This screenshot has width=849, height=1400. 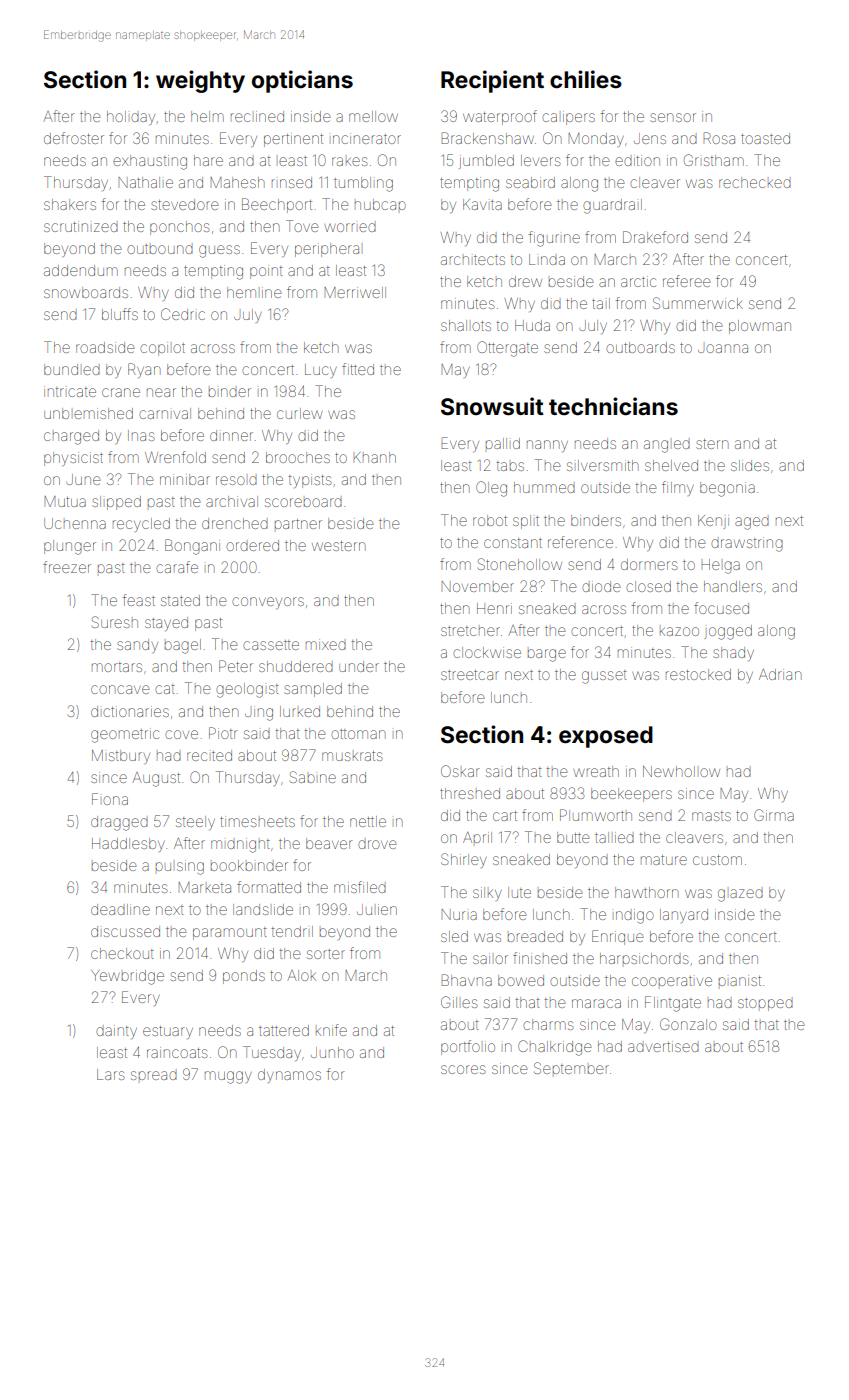 I want to click on tumbling, so click(x=363, y=184).
